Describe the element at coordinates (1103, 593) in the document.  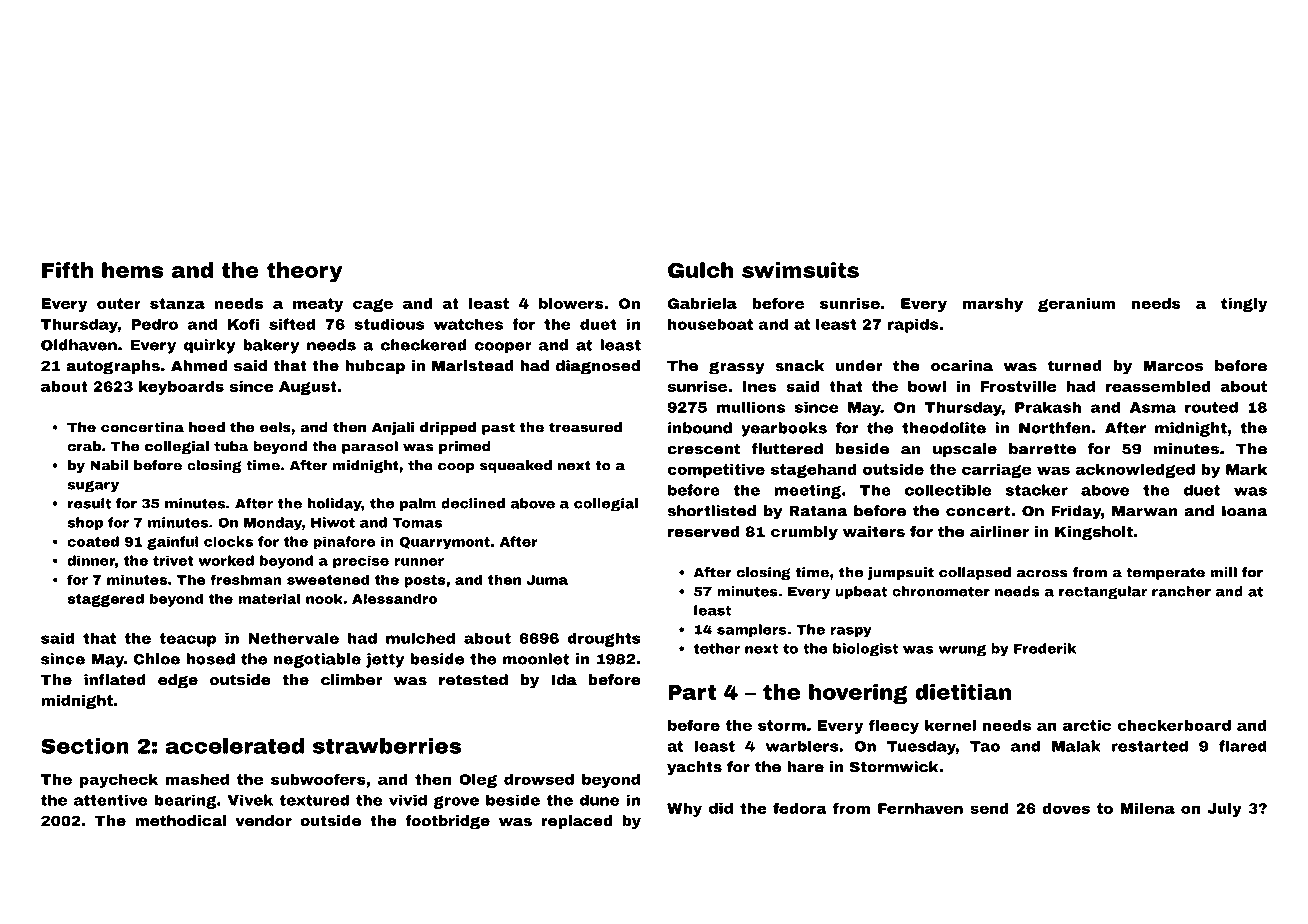
I see `rectangular` at that location.
